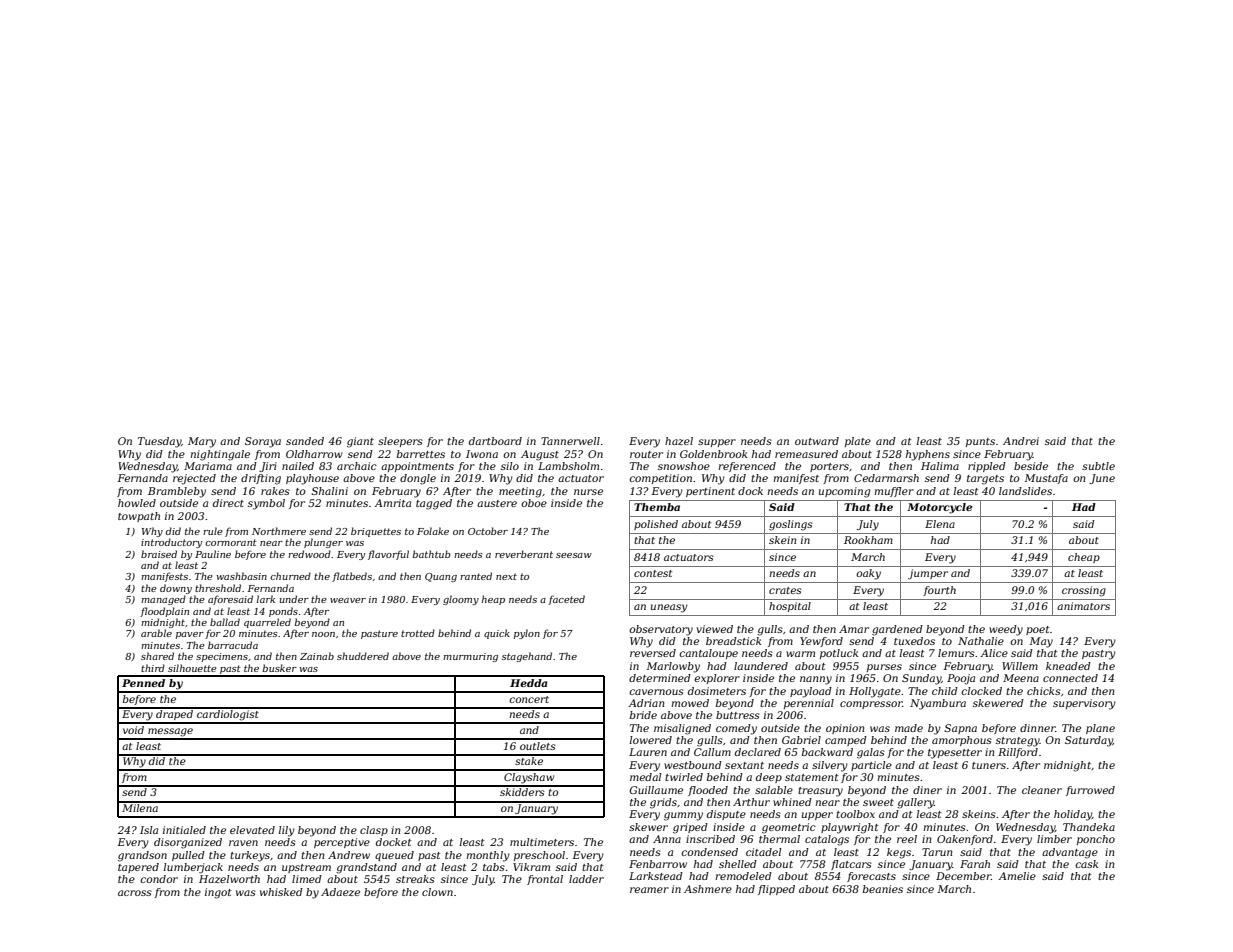 The height and width of the screenshot is (952, 1233). I want to click on ingot, so click(218, 893).
